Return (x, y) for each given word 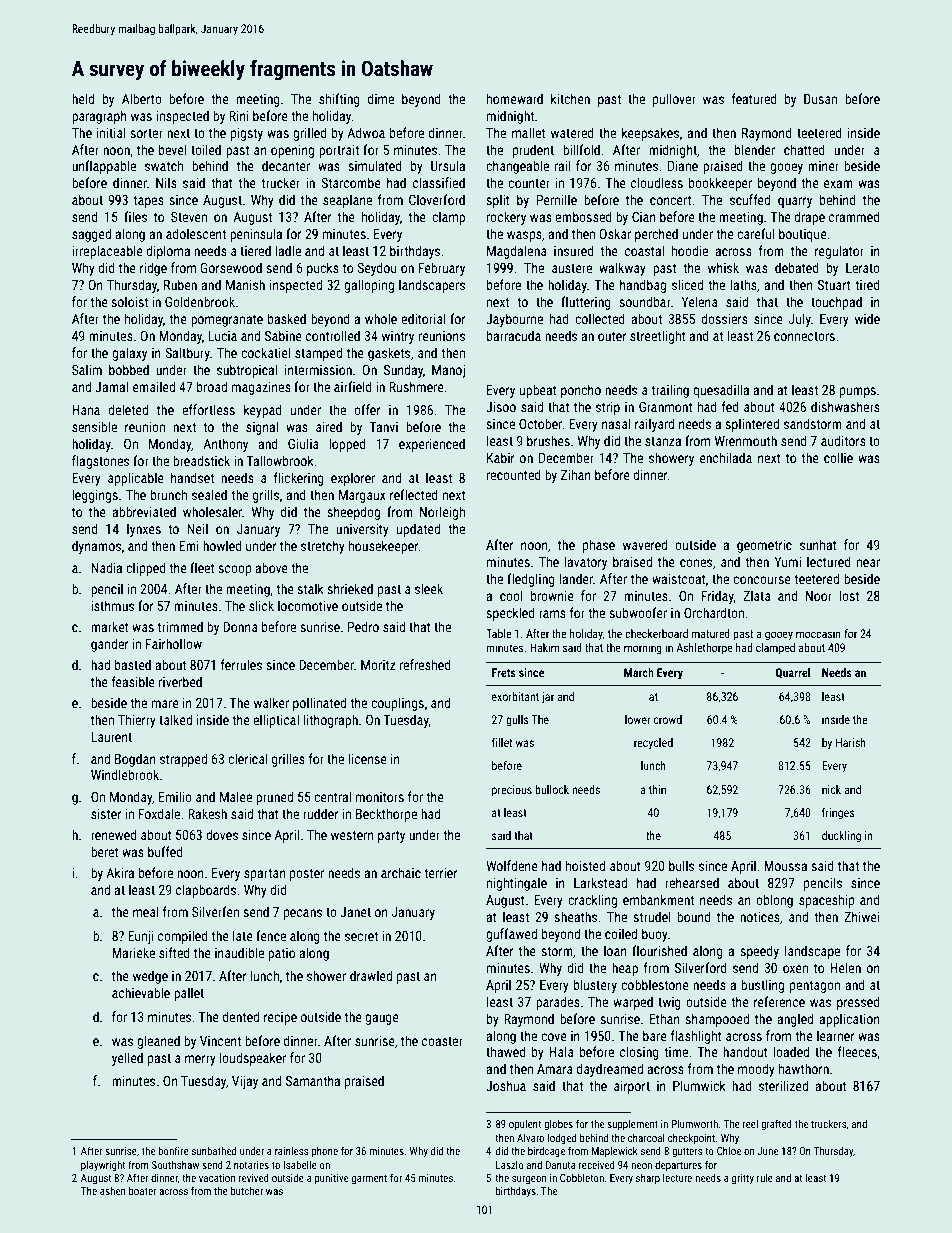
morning (643, 649)
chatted (804, 149)
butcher (247, 1191)
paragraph (99, 117)
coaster (442, 1041)
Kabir (500, 457)
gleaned (158, 1042)
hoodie (690, 250)
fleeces (857, 1051)
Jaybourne (514, 320)
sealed (209, 494)
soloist (129, 301)
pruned (274, 798)
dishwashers (845, 406)
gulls (517, 721)
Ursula (448, 165)
